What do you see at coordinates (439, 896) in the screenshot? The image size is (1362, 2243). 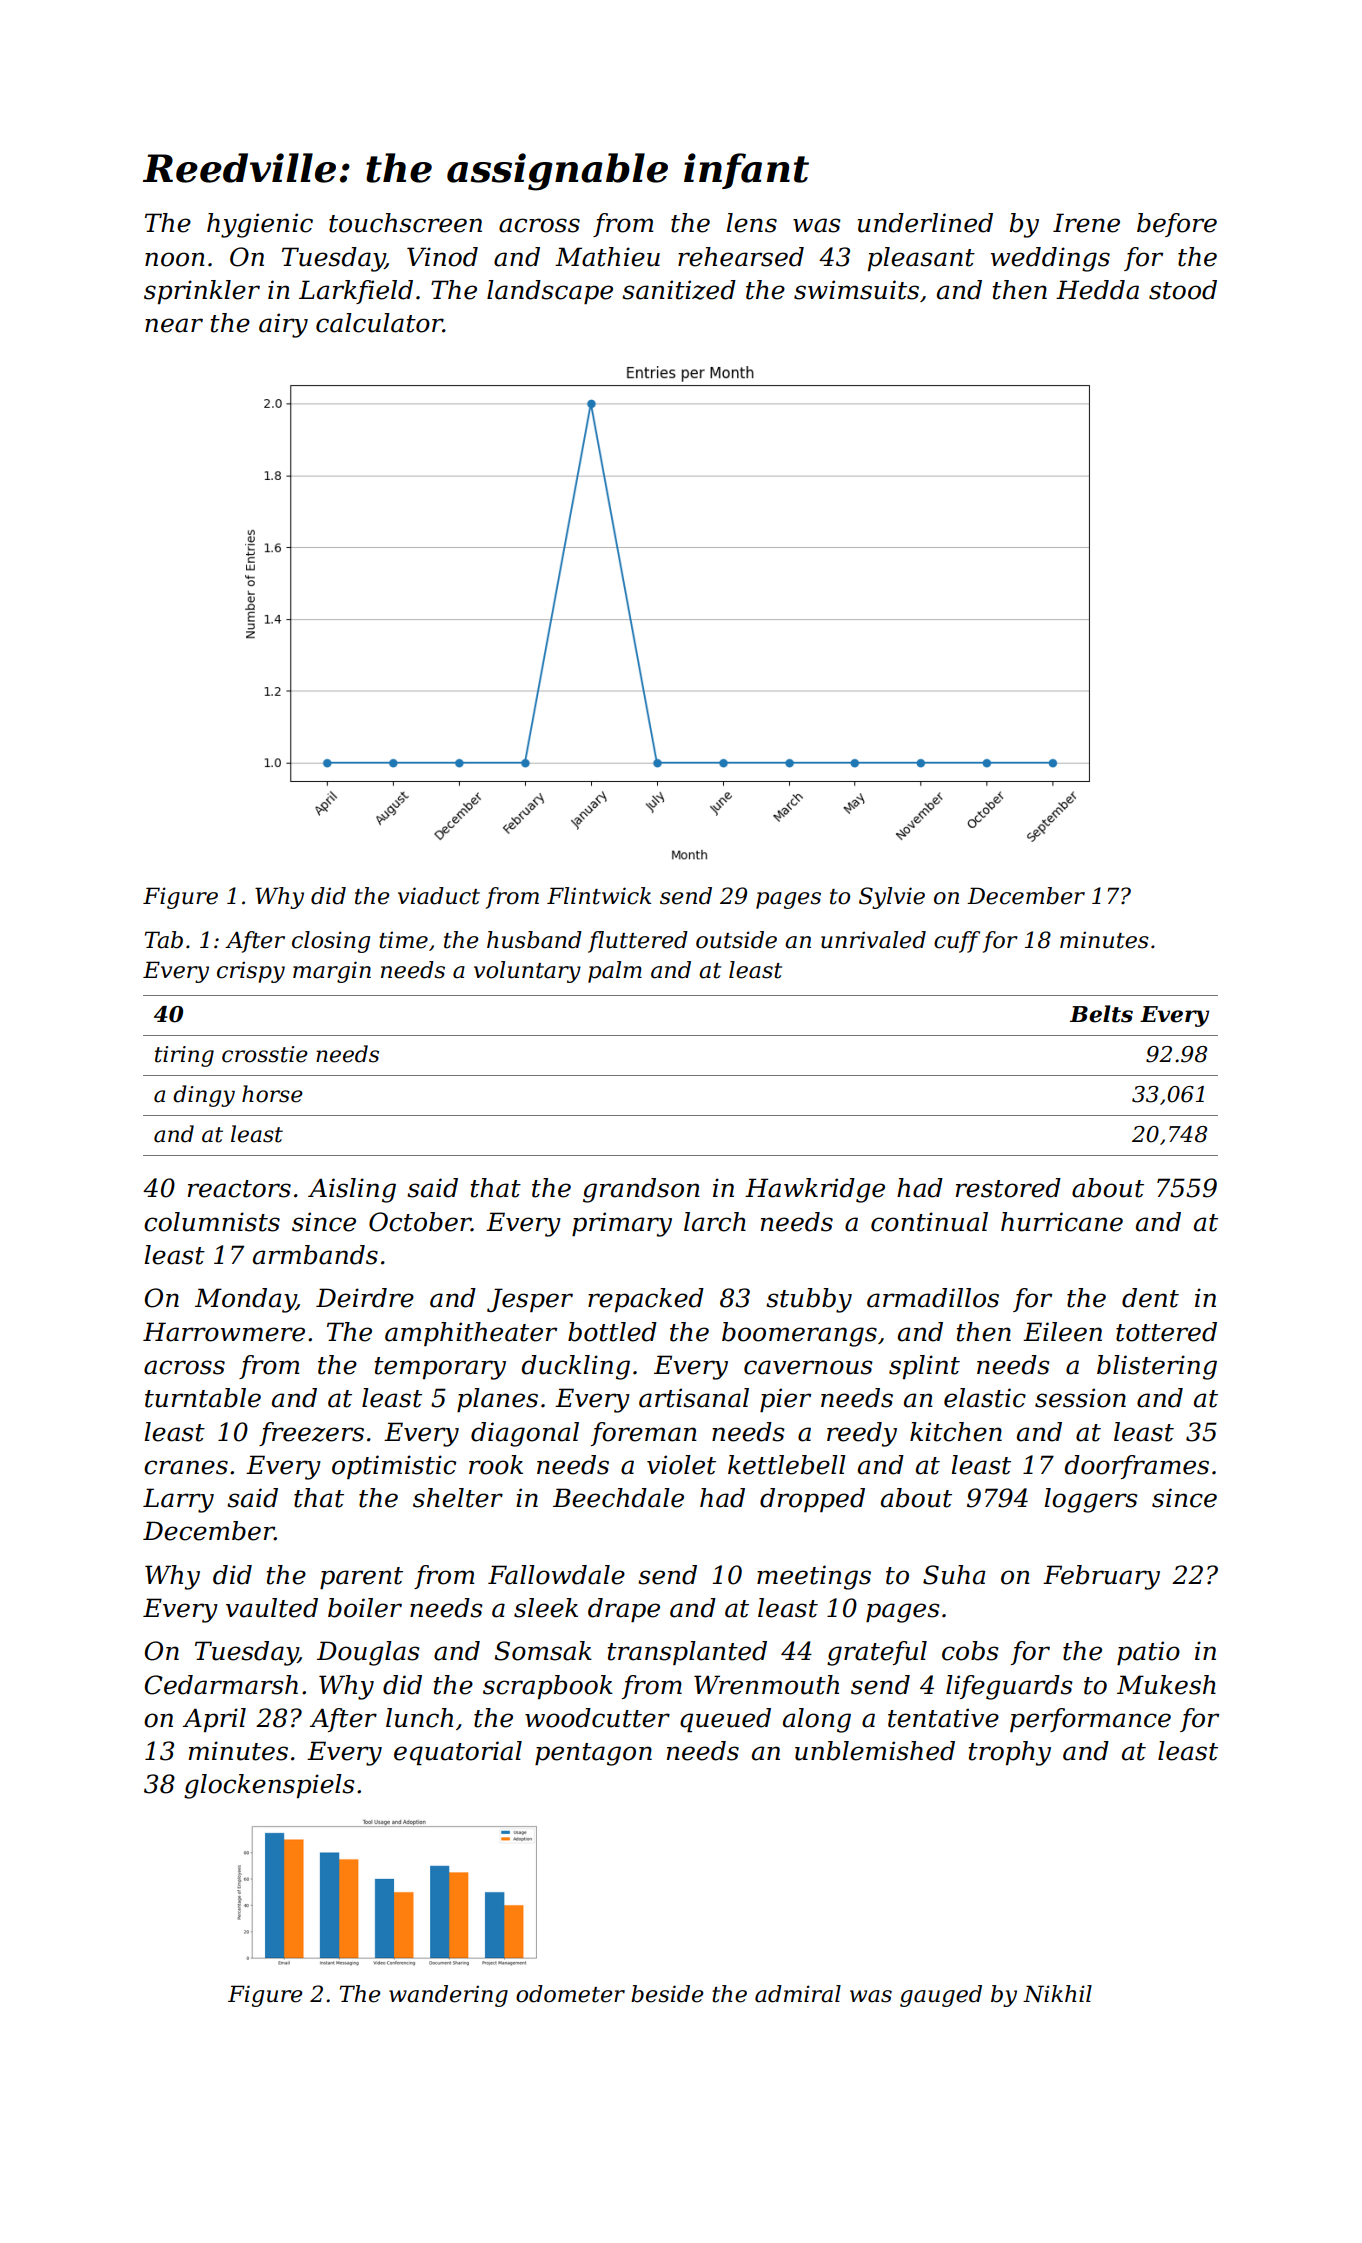 I see `viaduct` at bounding box center [439, 896].
